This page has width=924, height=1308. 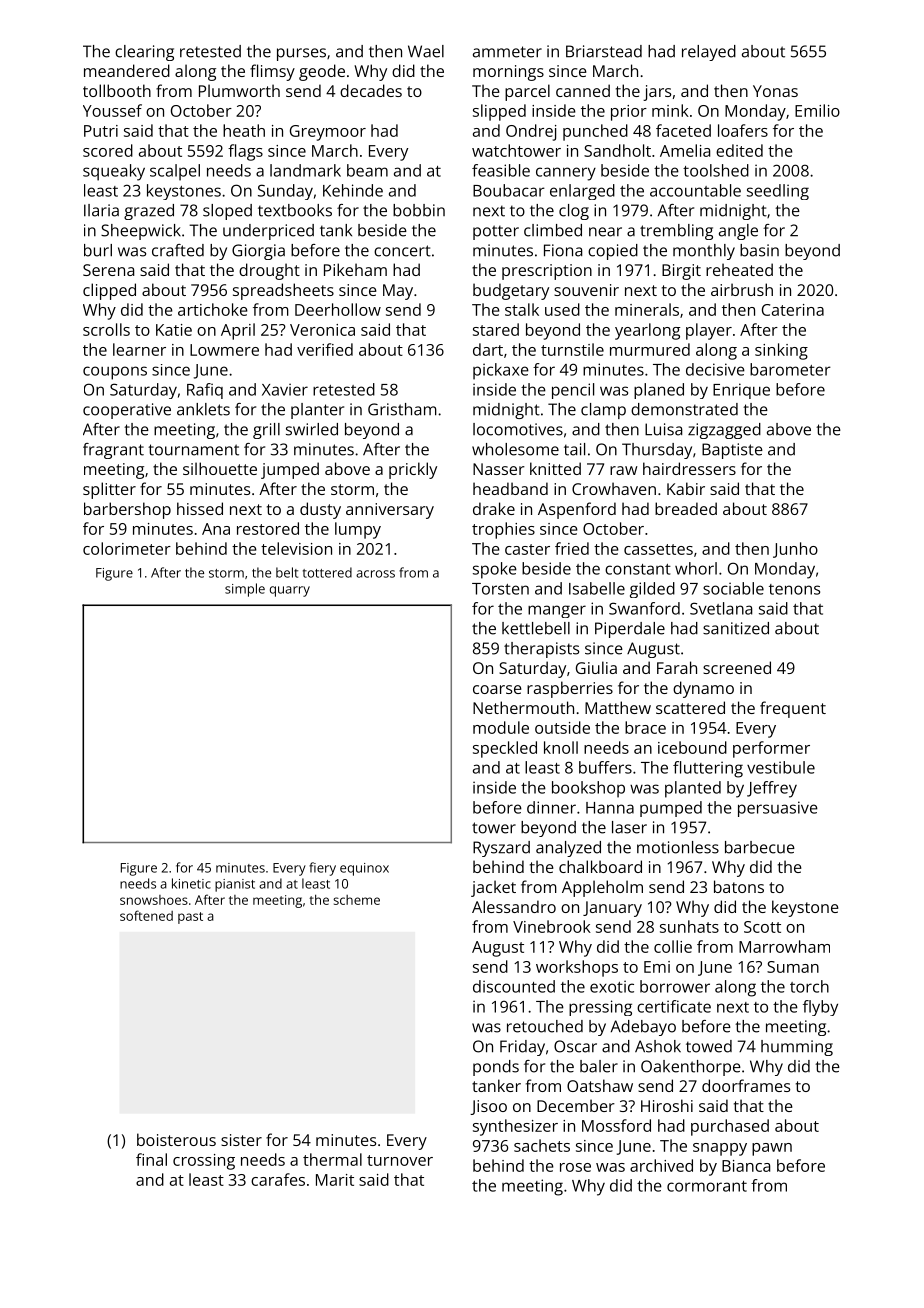 What do you see at coordinates (176, 1139) in the page?
I see `boisterous` at bounding box center [176, 1139].
